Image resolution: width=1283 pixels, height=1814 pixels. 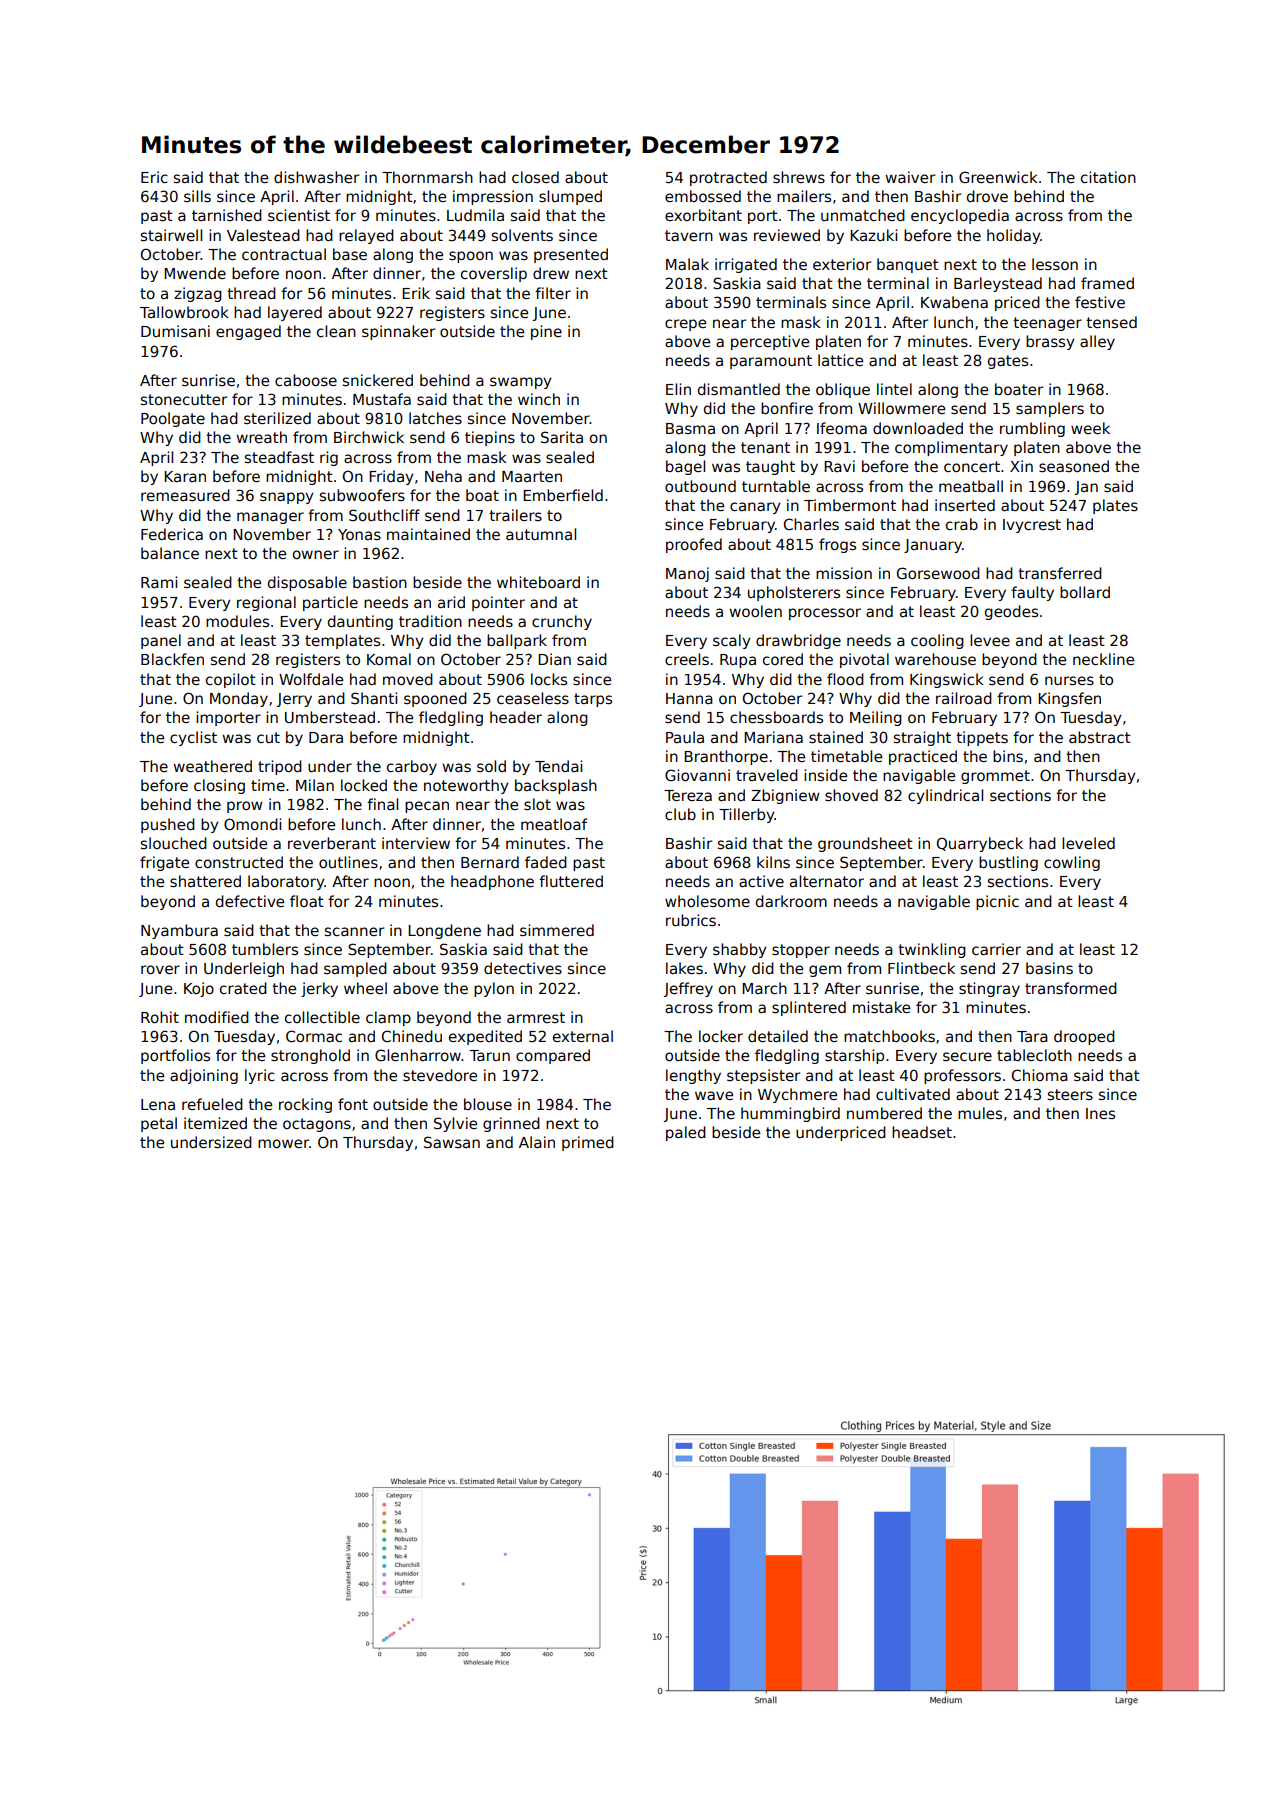 What do you see at coordinates (535, 177) in the document?
I see `closed` at bounding box center [535, 177].
